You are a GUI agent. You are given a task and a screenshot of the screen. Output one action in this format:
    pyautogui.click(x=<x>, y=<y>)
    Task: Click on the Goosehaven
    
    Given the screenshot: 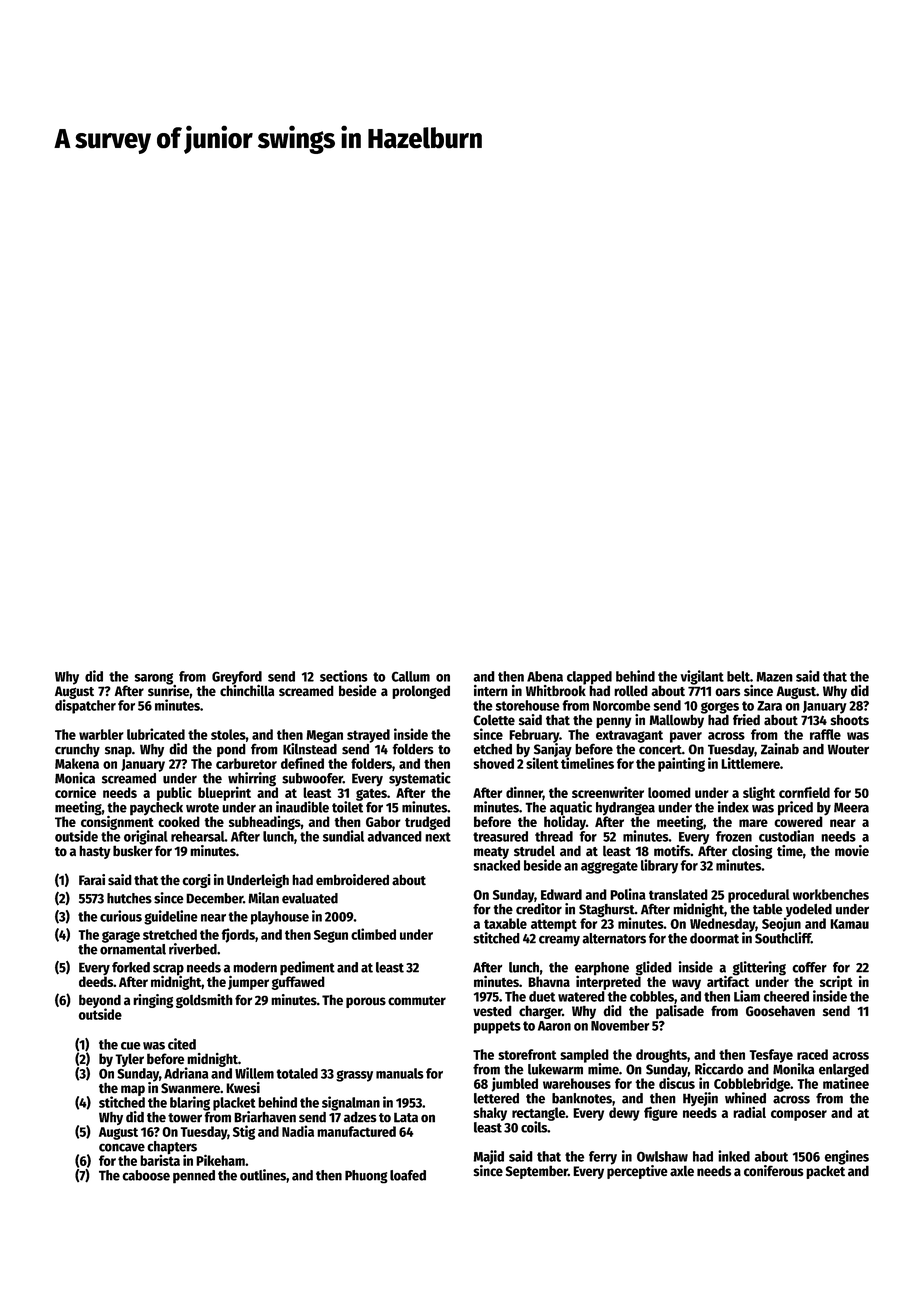 What is the action you would take?
    pyautogui.click(x=780, y=1011)
